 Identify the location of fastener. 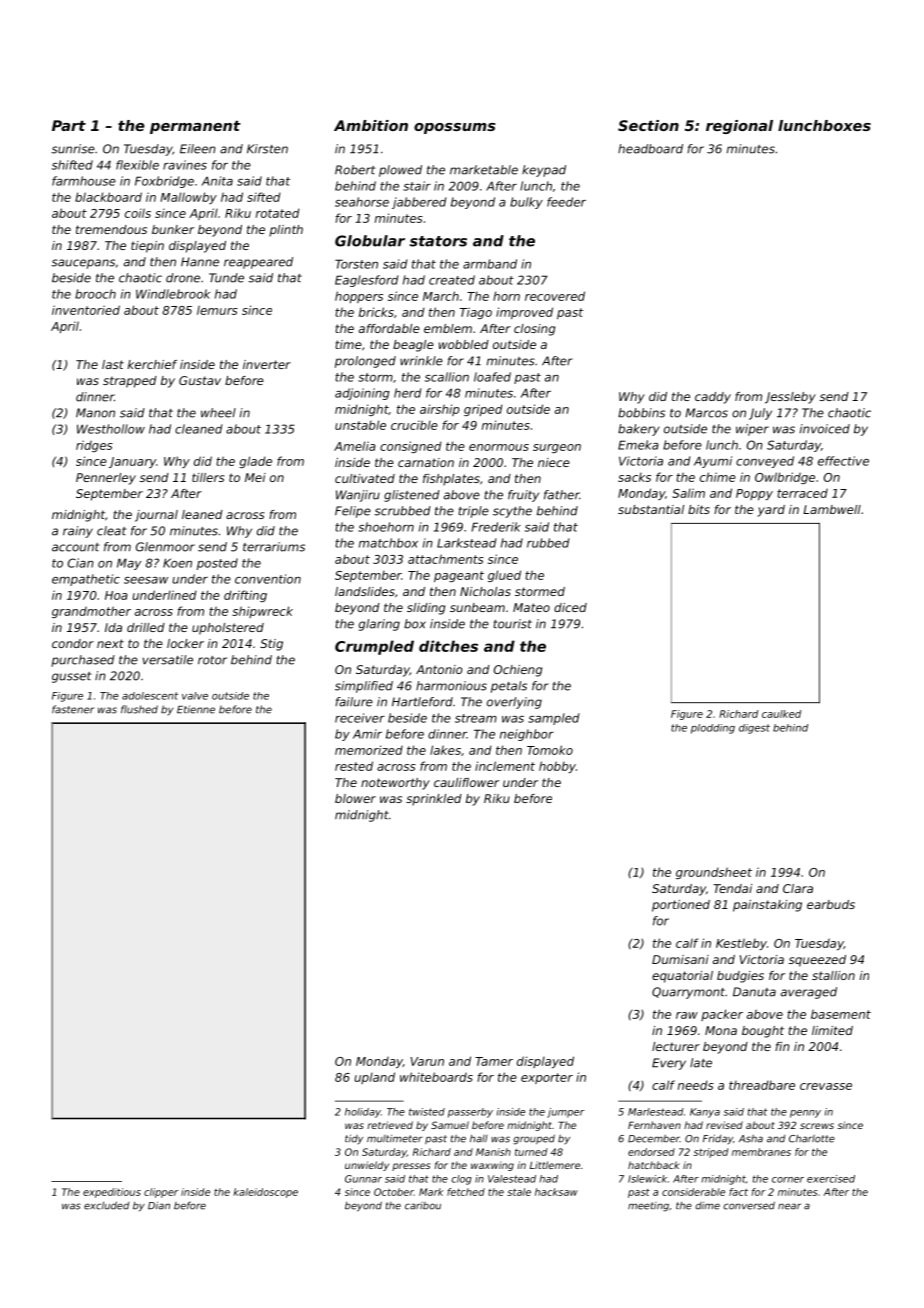
(73, 709).
